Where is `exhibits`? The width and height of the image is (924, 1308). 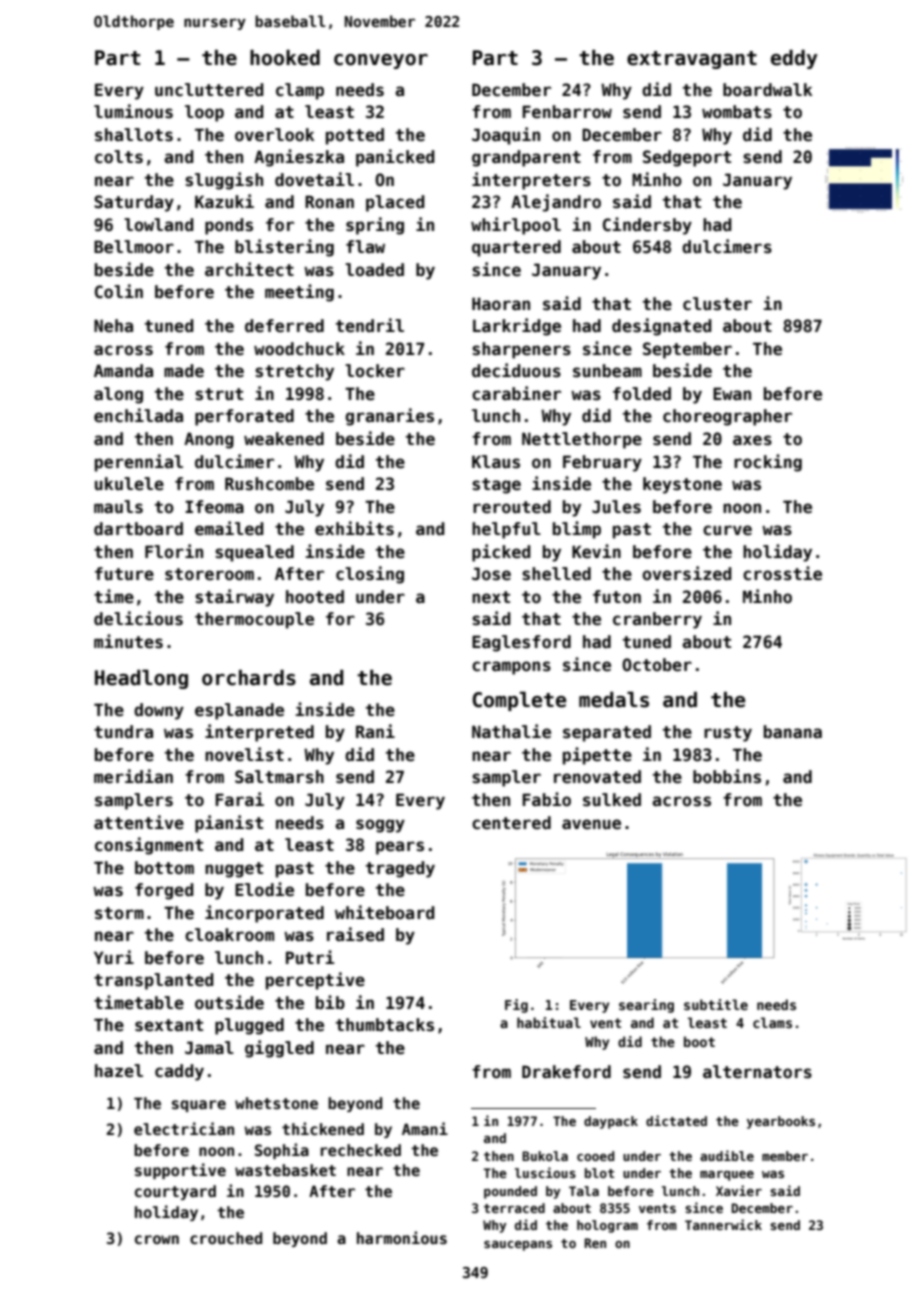
exhibits is located at coordinates (354, 528).
